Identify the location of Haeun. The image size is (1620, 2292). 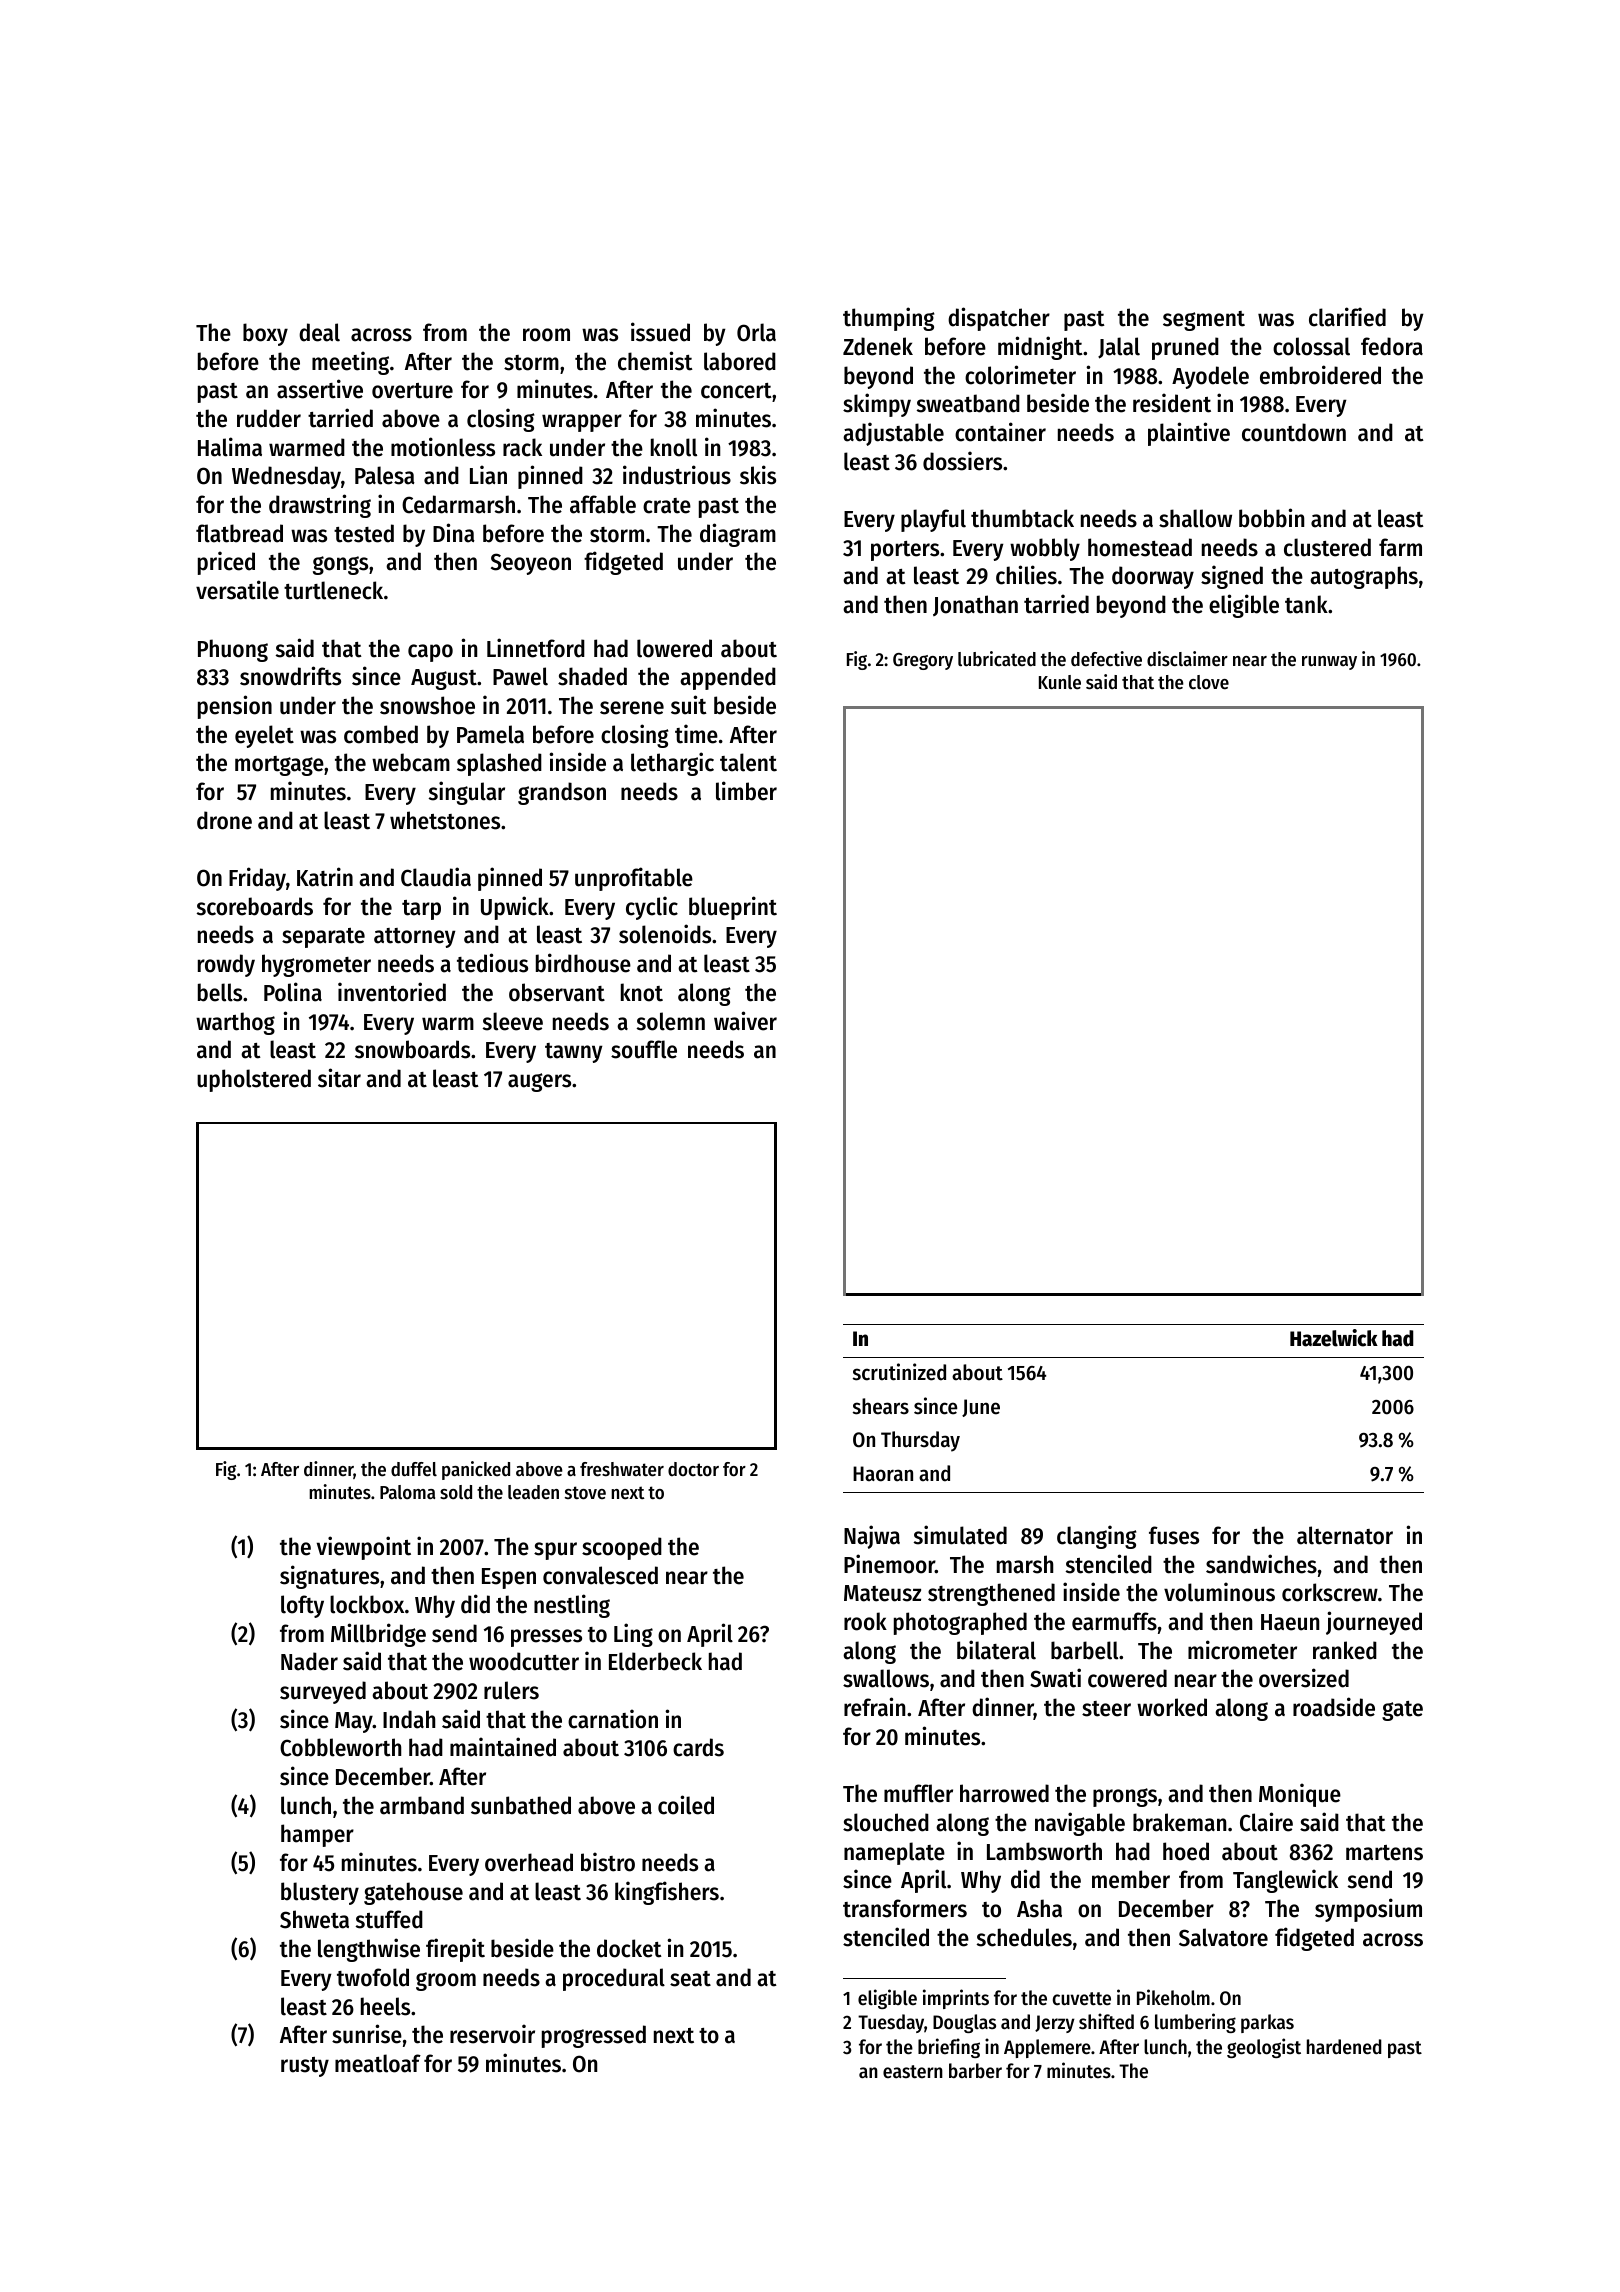
(1290, 1622).
